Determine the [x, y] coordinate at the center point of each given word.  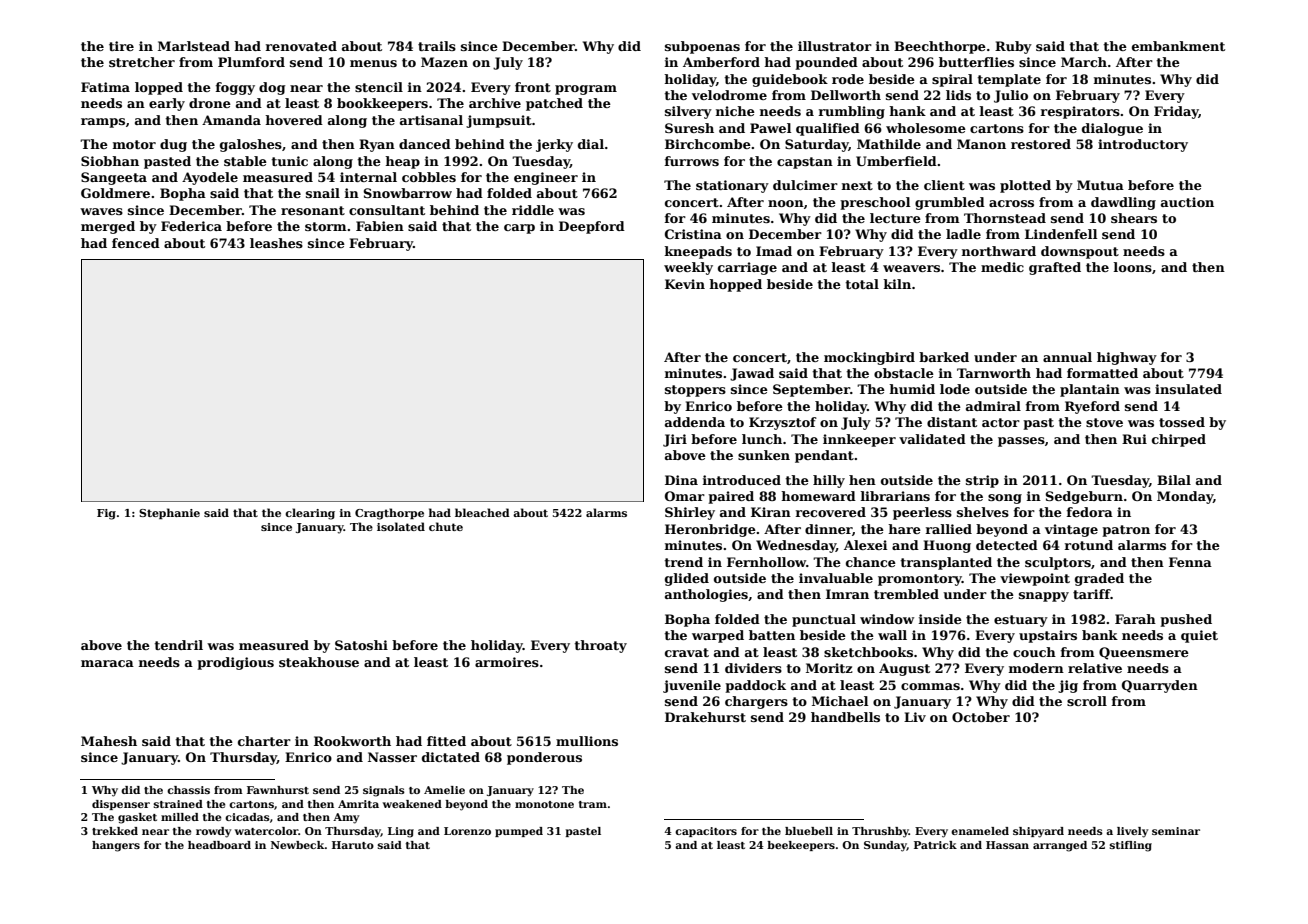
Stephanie [169, 513]
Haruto [353, 845]
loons [1133, 267]
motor [134, 144]
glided [687, 579]
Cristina [693, 234]
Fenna [1190, 562]
